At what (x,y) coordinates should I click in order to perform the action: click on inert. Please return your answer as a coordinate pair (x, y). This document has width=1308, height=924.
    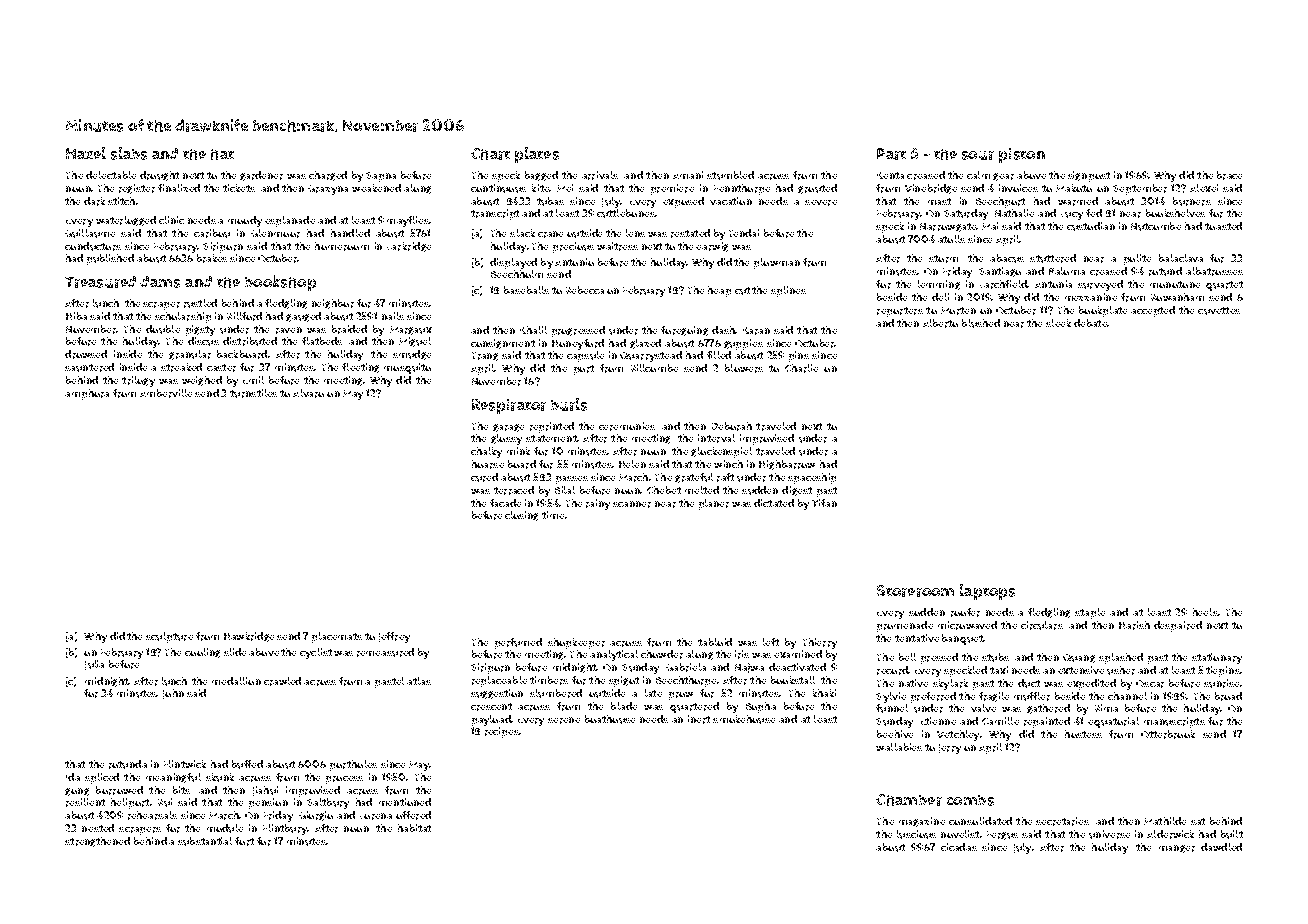
    Looking at the image, I should click on (699, 719).
